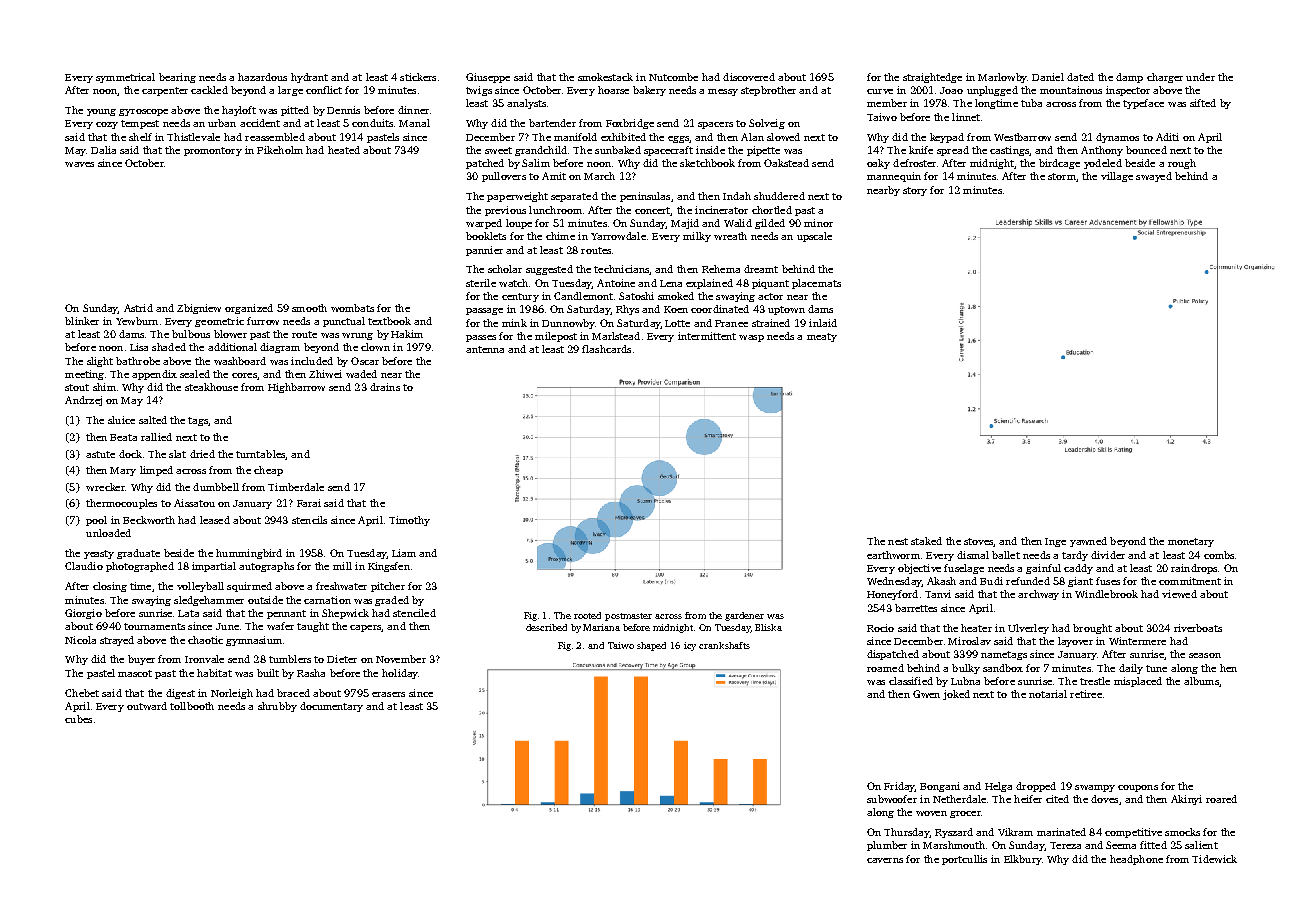  Describe the element at coordinates (484, 311) in the document. I see `passage` at that location.
